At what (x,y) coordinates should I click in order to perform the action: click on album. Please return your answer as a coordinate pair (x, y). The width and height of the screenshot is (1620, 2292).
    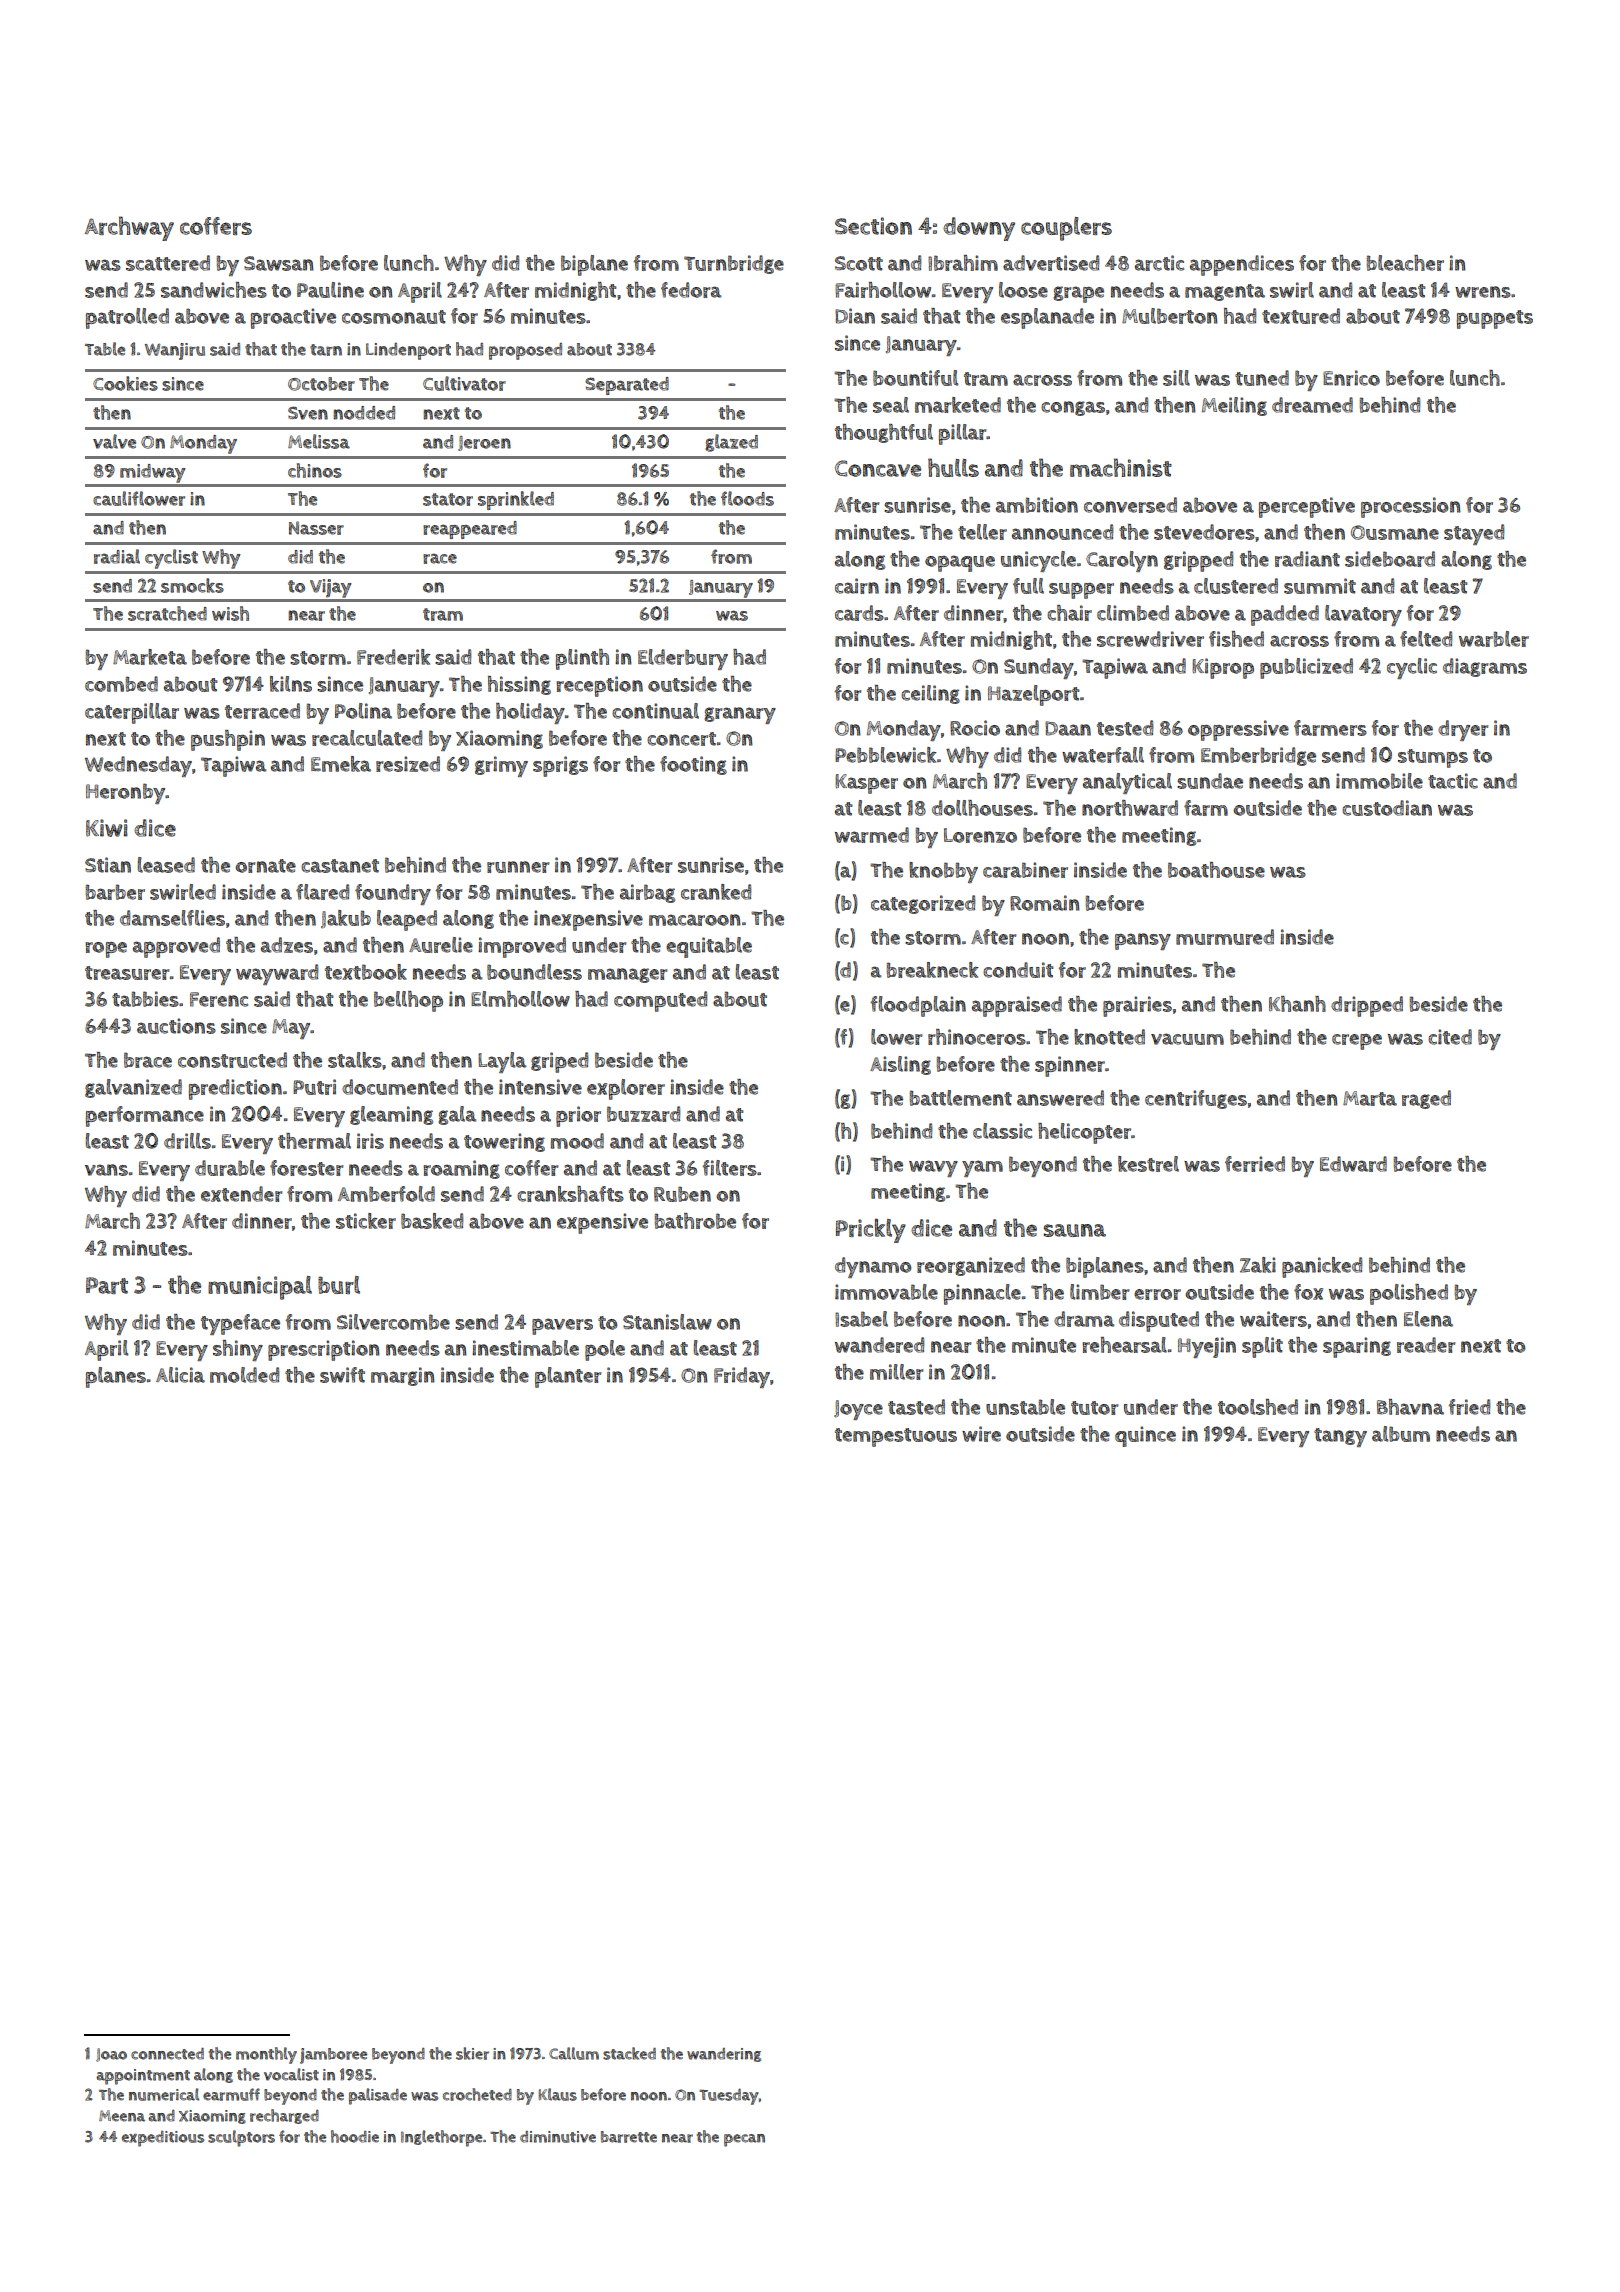
    Looking at the image, I should click on (1401, 1434).
